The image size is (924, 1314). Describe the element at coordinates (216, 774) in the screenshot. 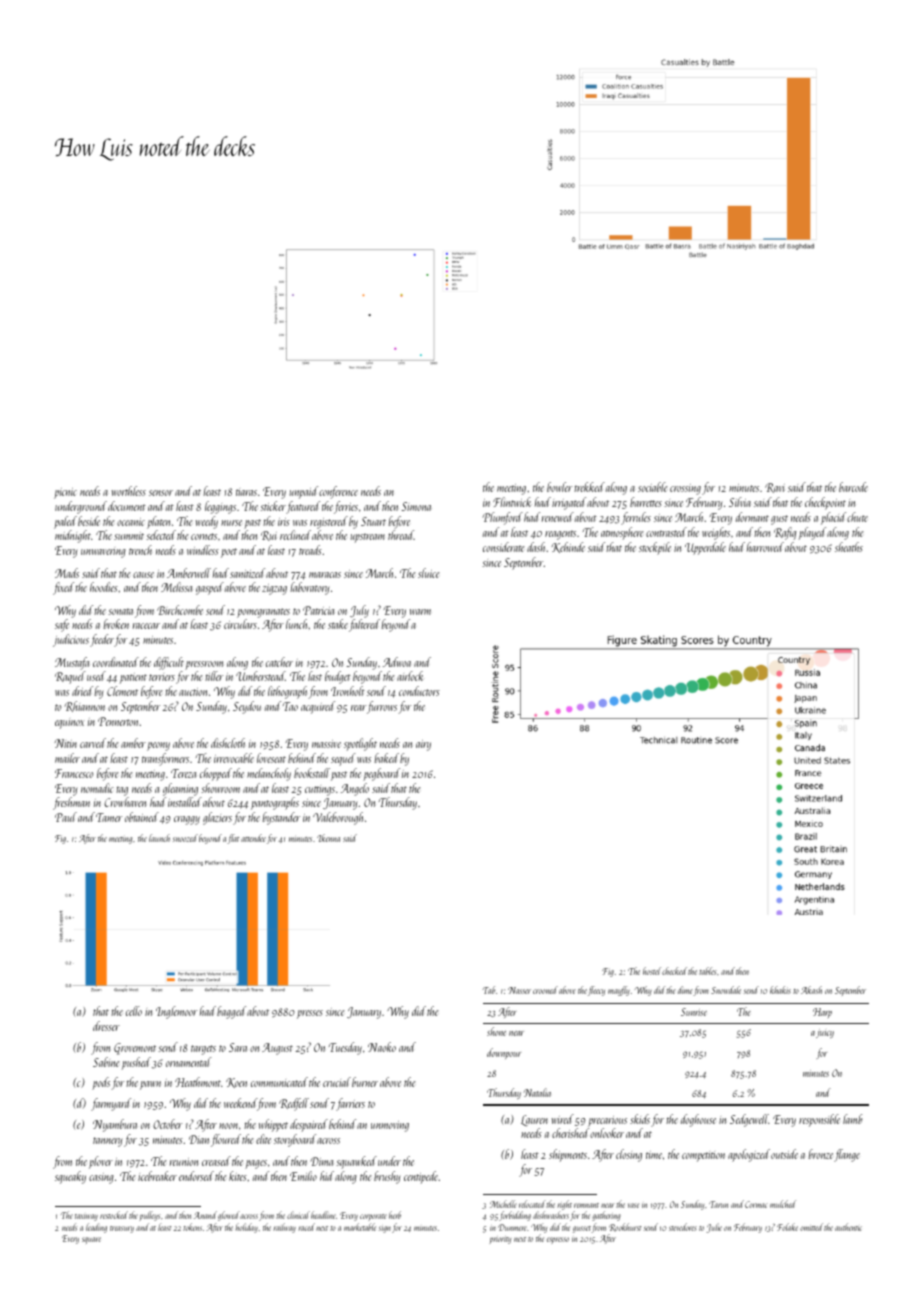

I see `chopped` at that location.
